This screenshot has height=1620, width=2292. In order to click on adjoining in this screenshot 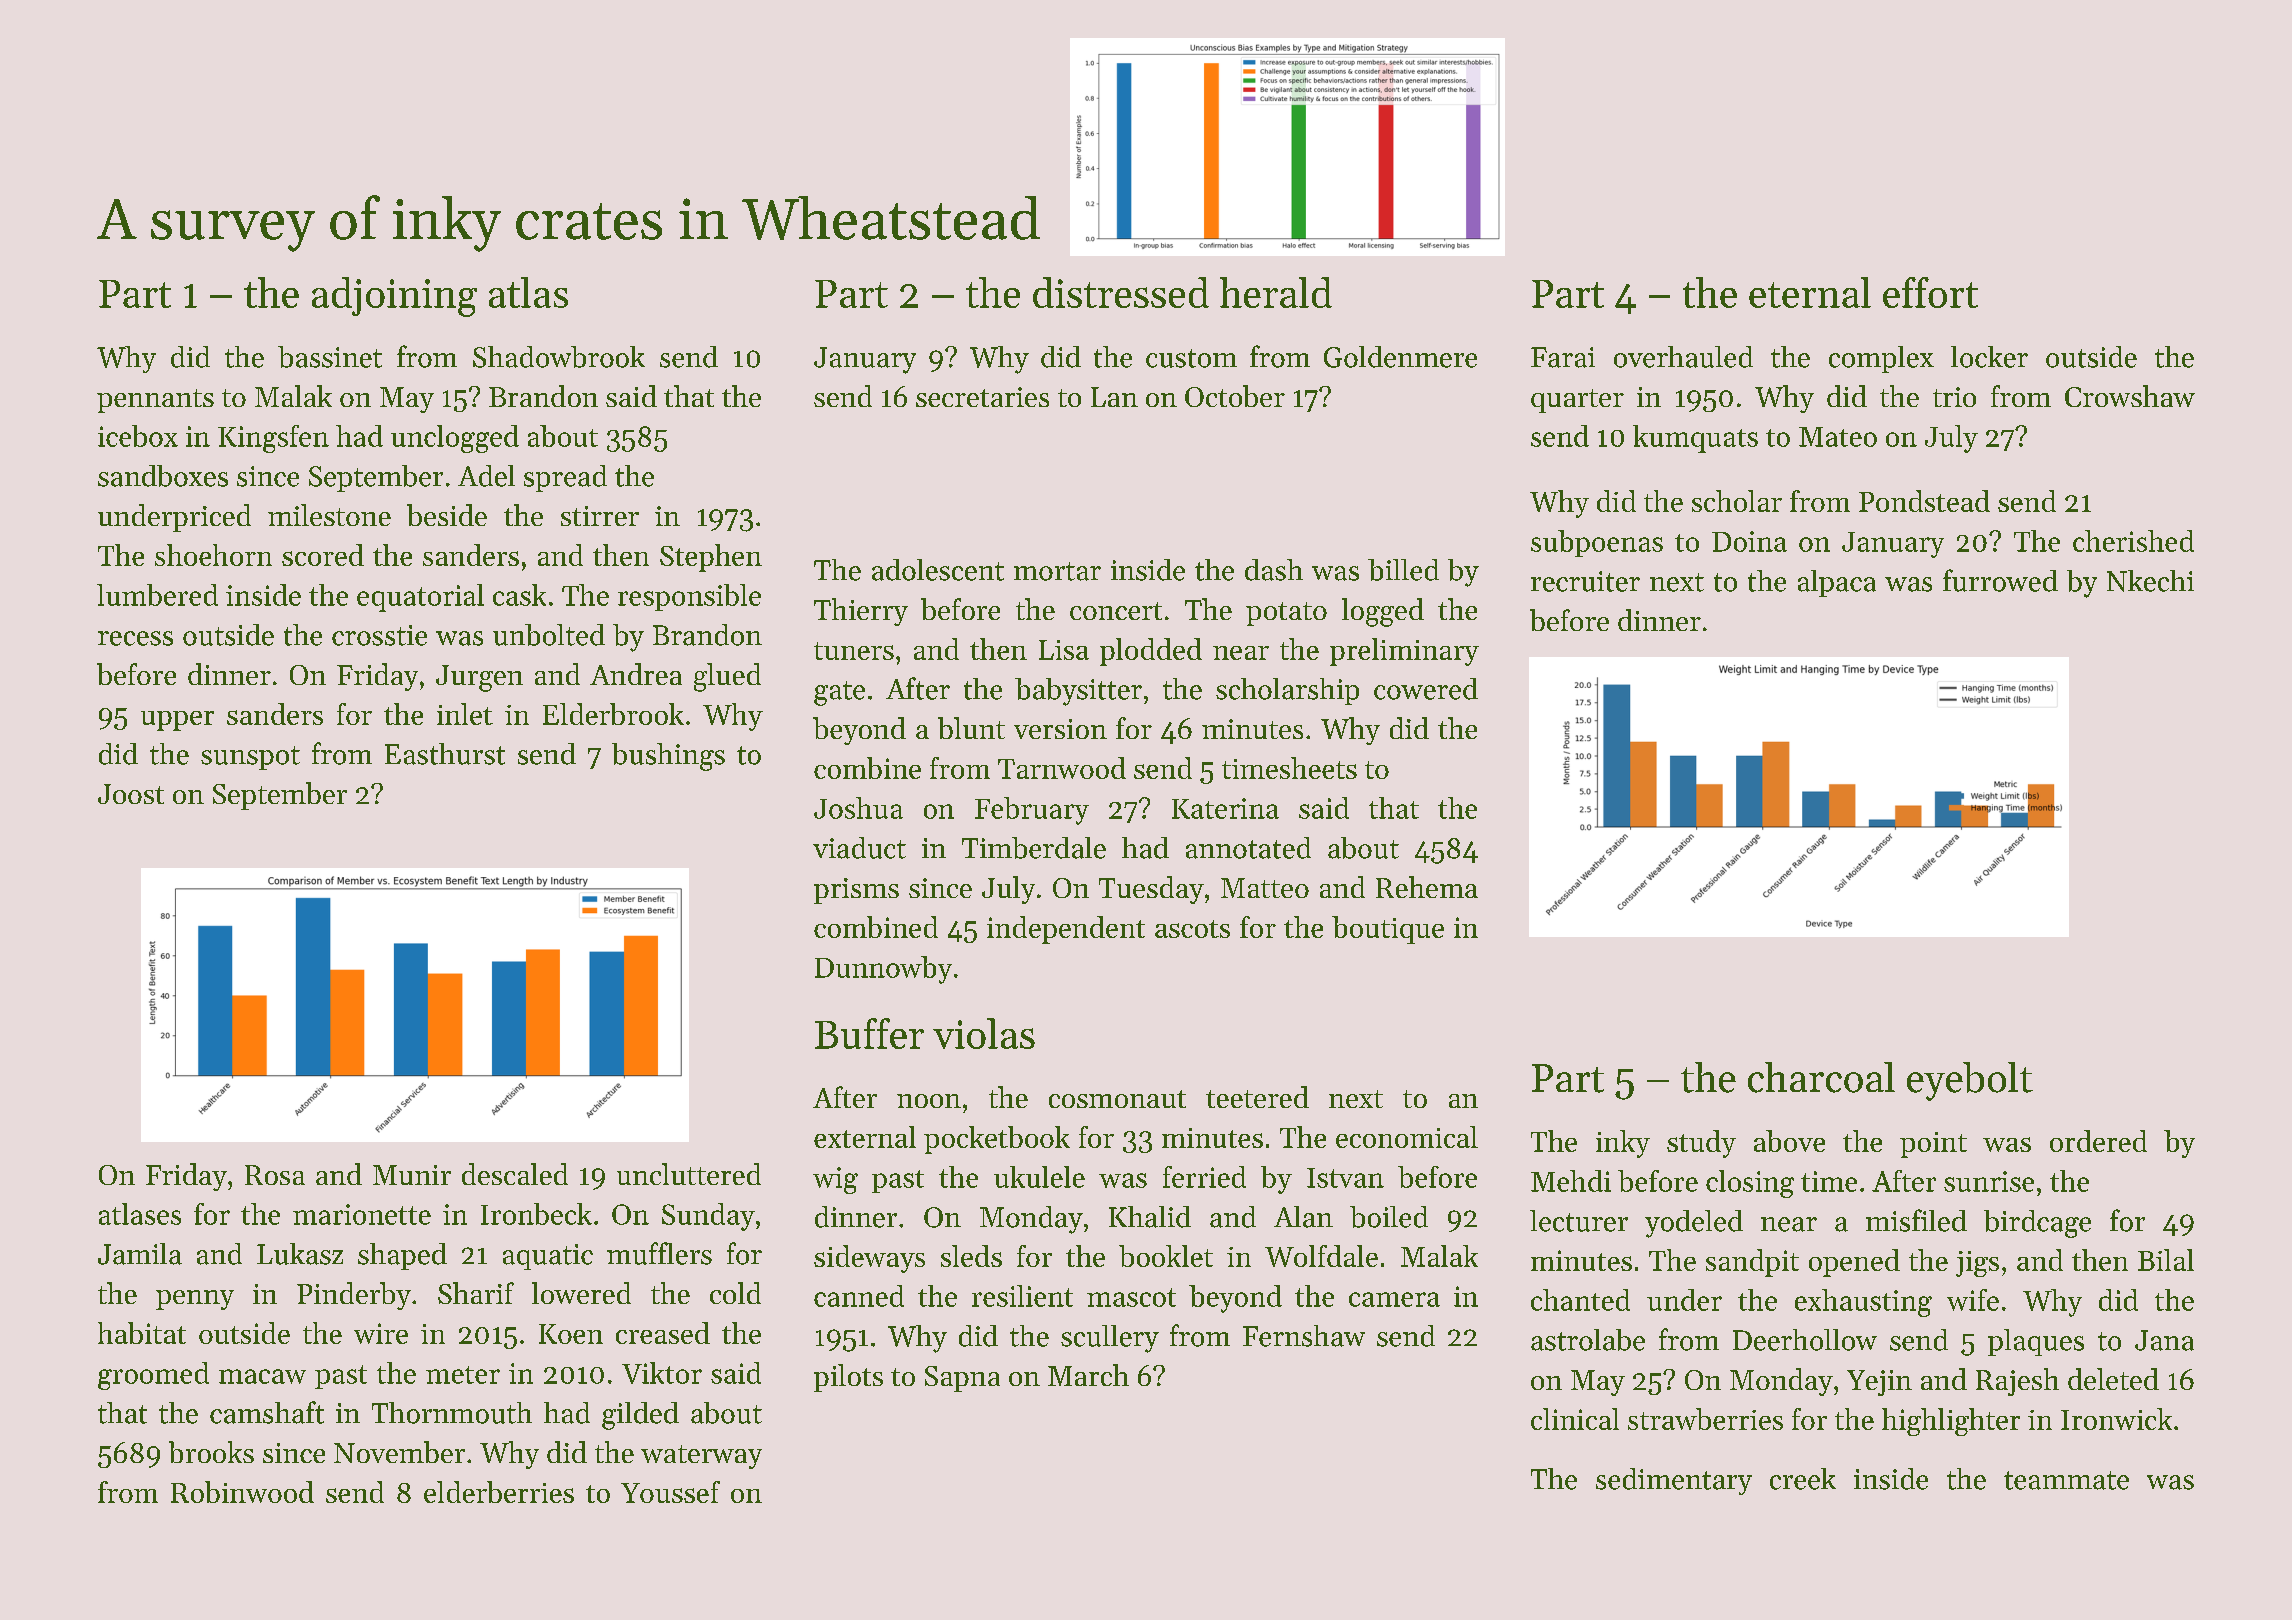, I will do `click(394, 297)`.
